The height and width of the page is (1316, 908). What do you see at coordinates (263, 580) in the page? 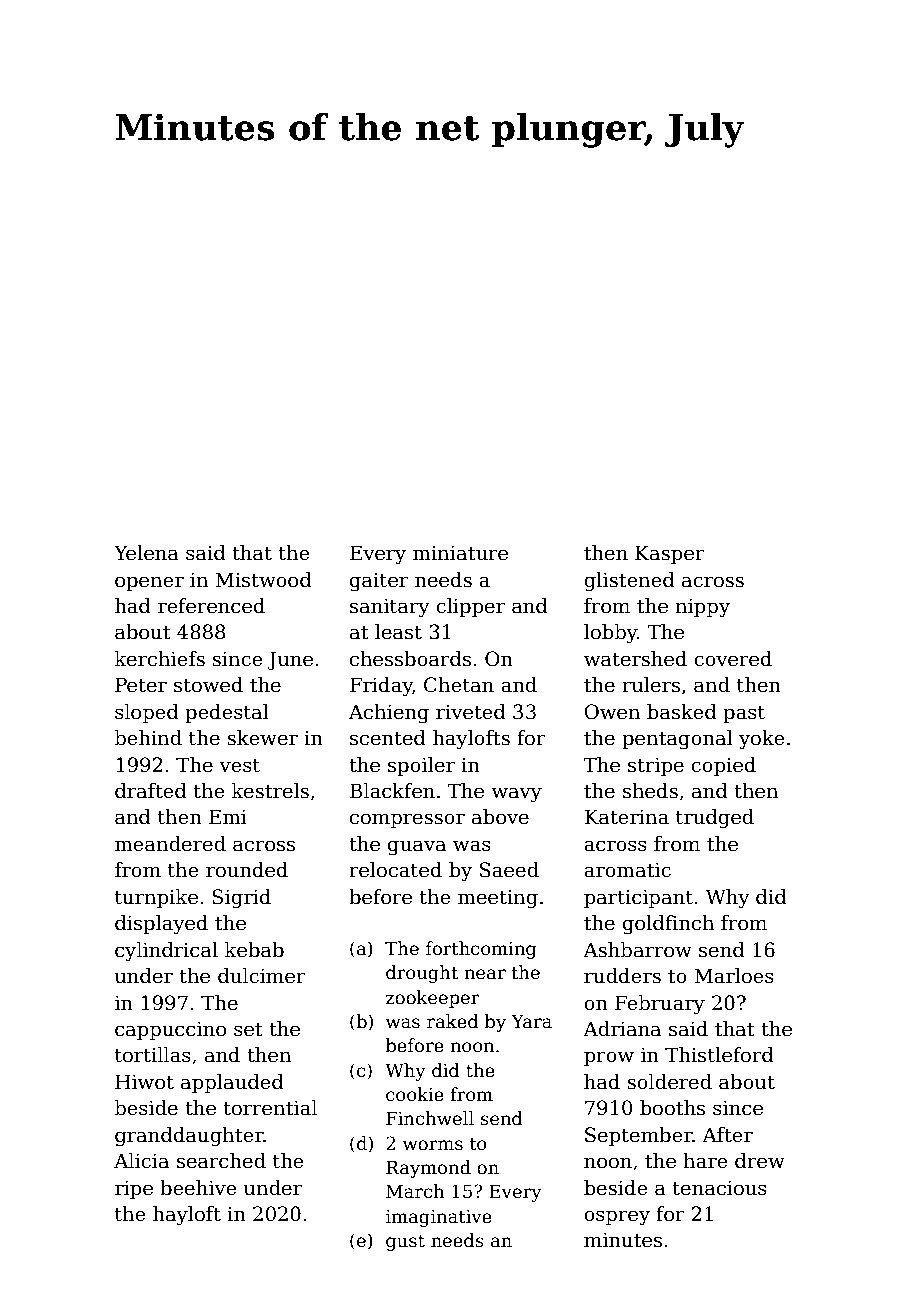
I see `Mistwood` at bounding box center [263, 580].
